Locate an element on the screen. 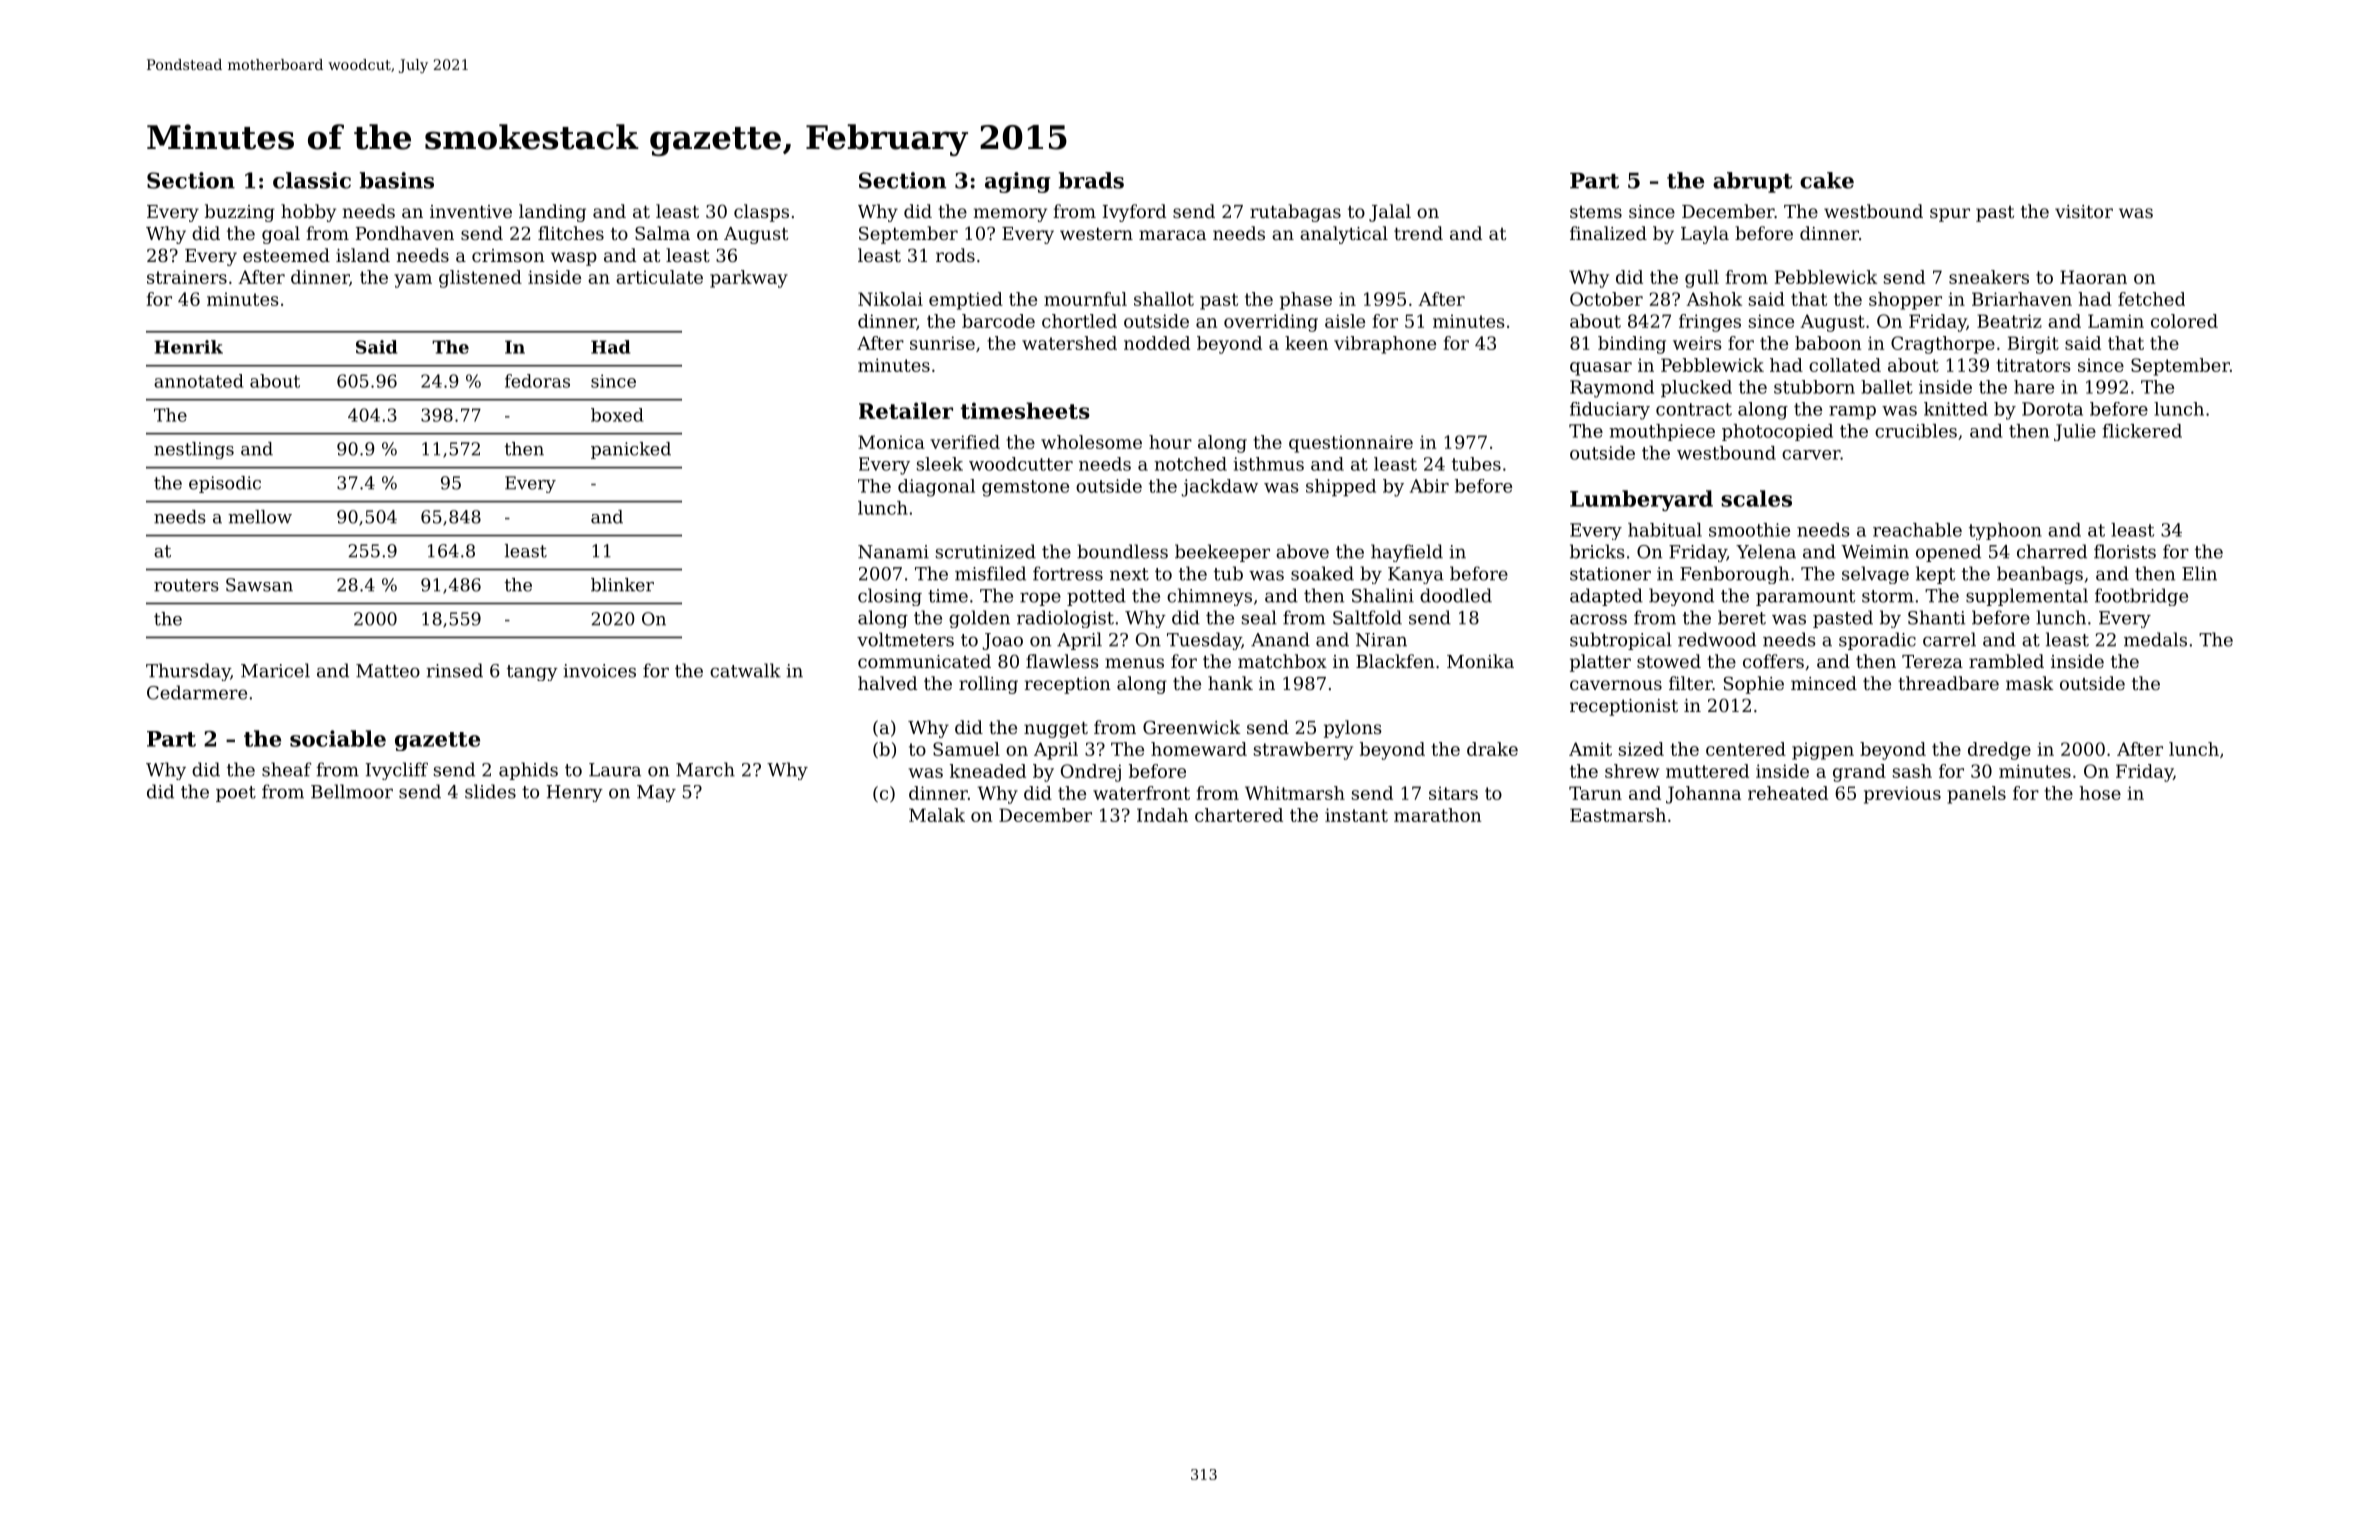  boxed is located at coordinates (617, 415).
